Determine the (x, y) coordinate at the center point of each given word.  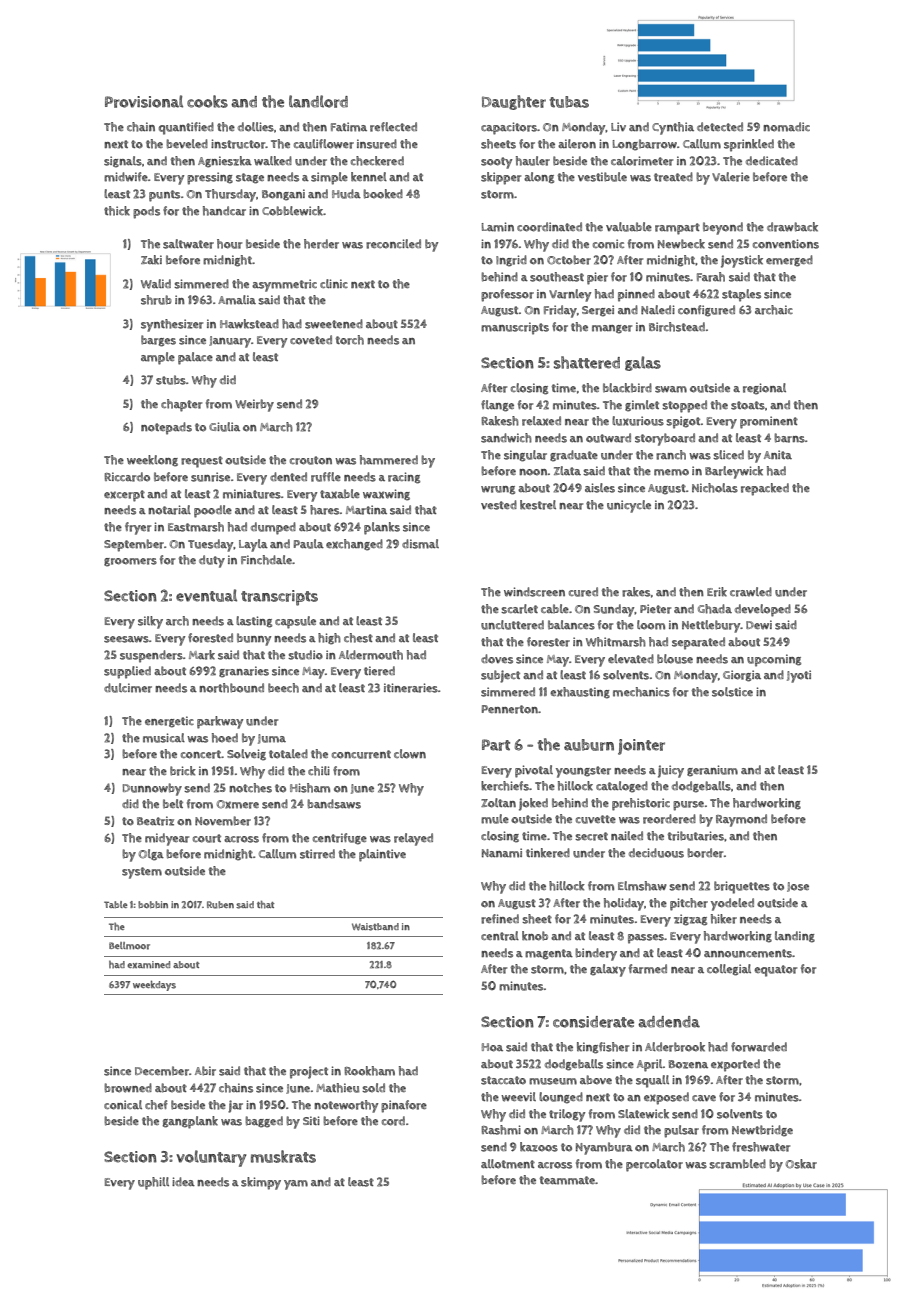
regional (764, 389)
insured (377, 144)
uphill (153, 1183)
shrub (156, 300)
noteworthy (346, 1106)
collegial (729, 970)
